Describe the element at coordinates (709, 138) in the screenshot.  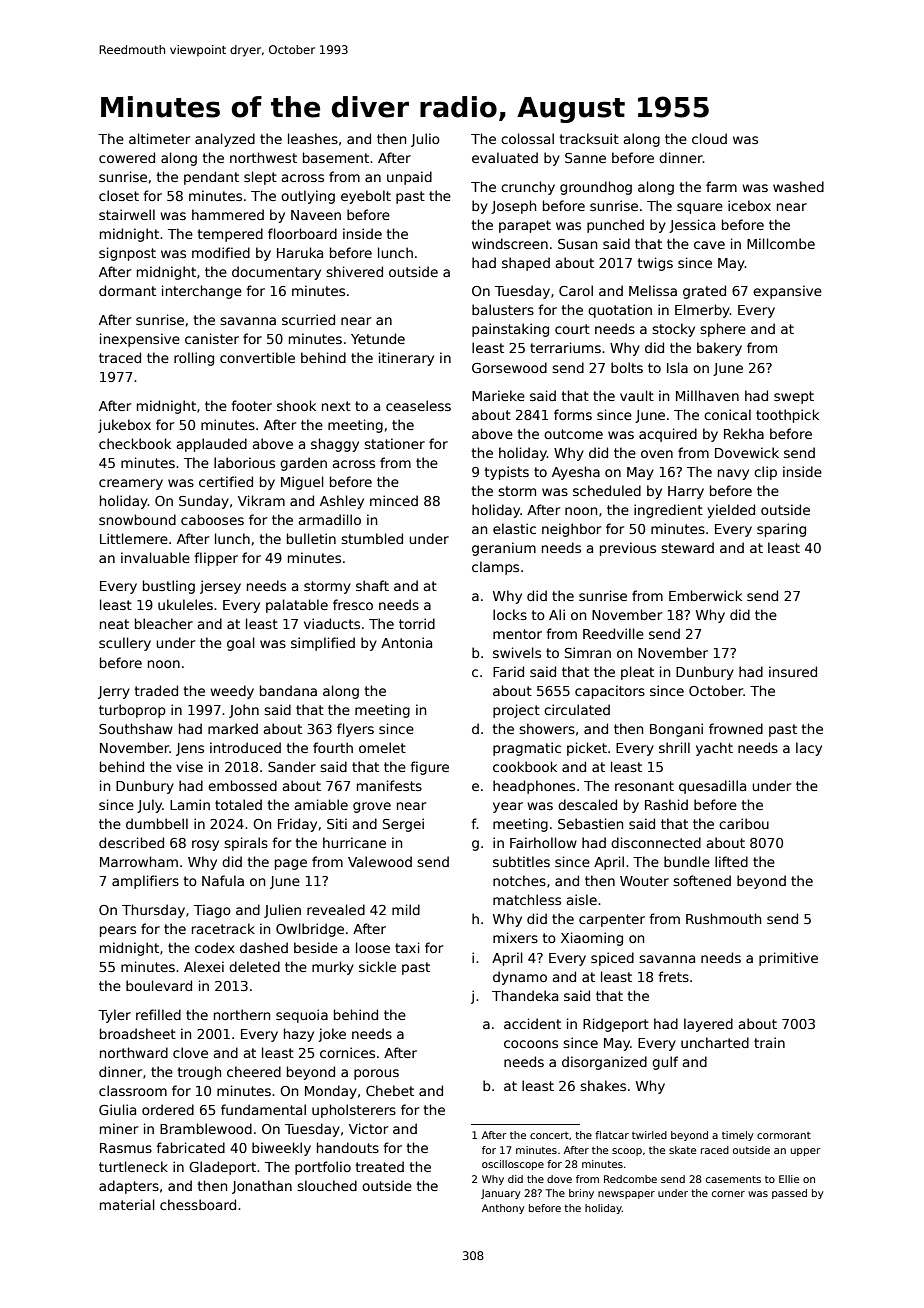
I see `cloud` at that location.
